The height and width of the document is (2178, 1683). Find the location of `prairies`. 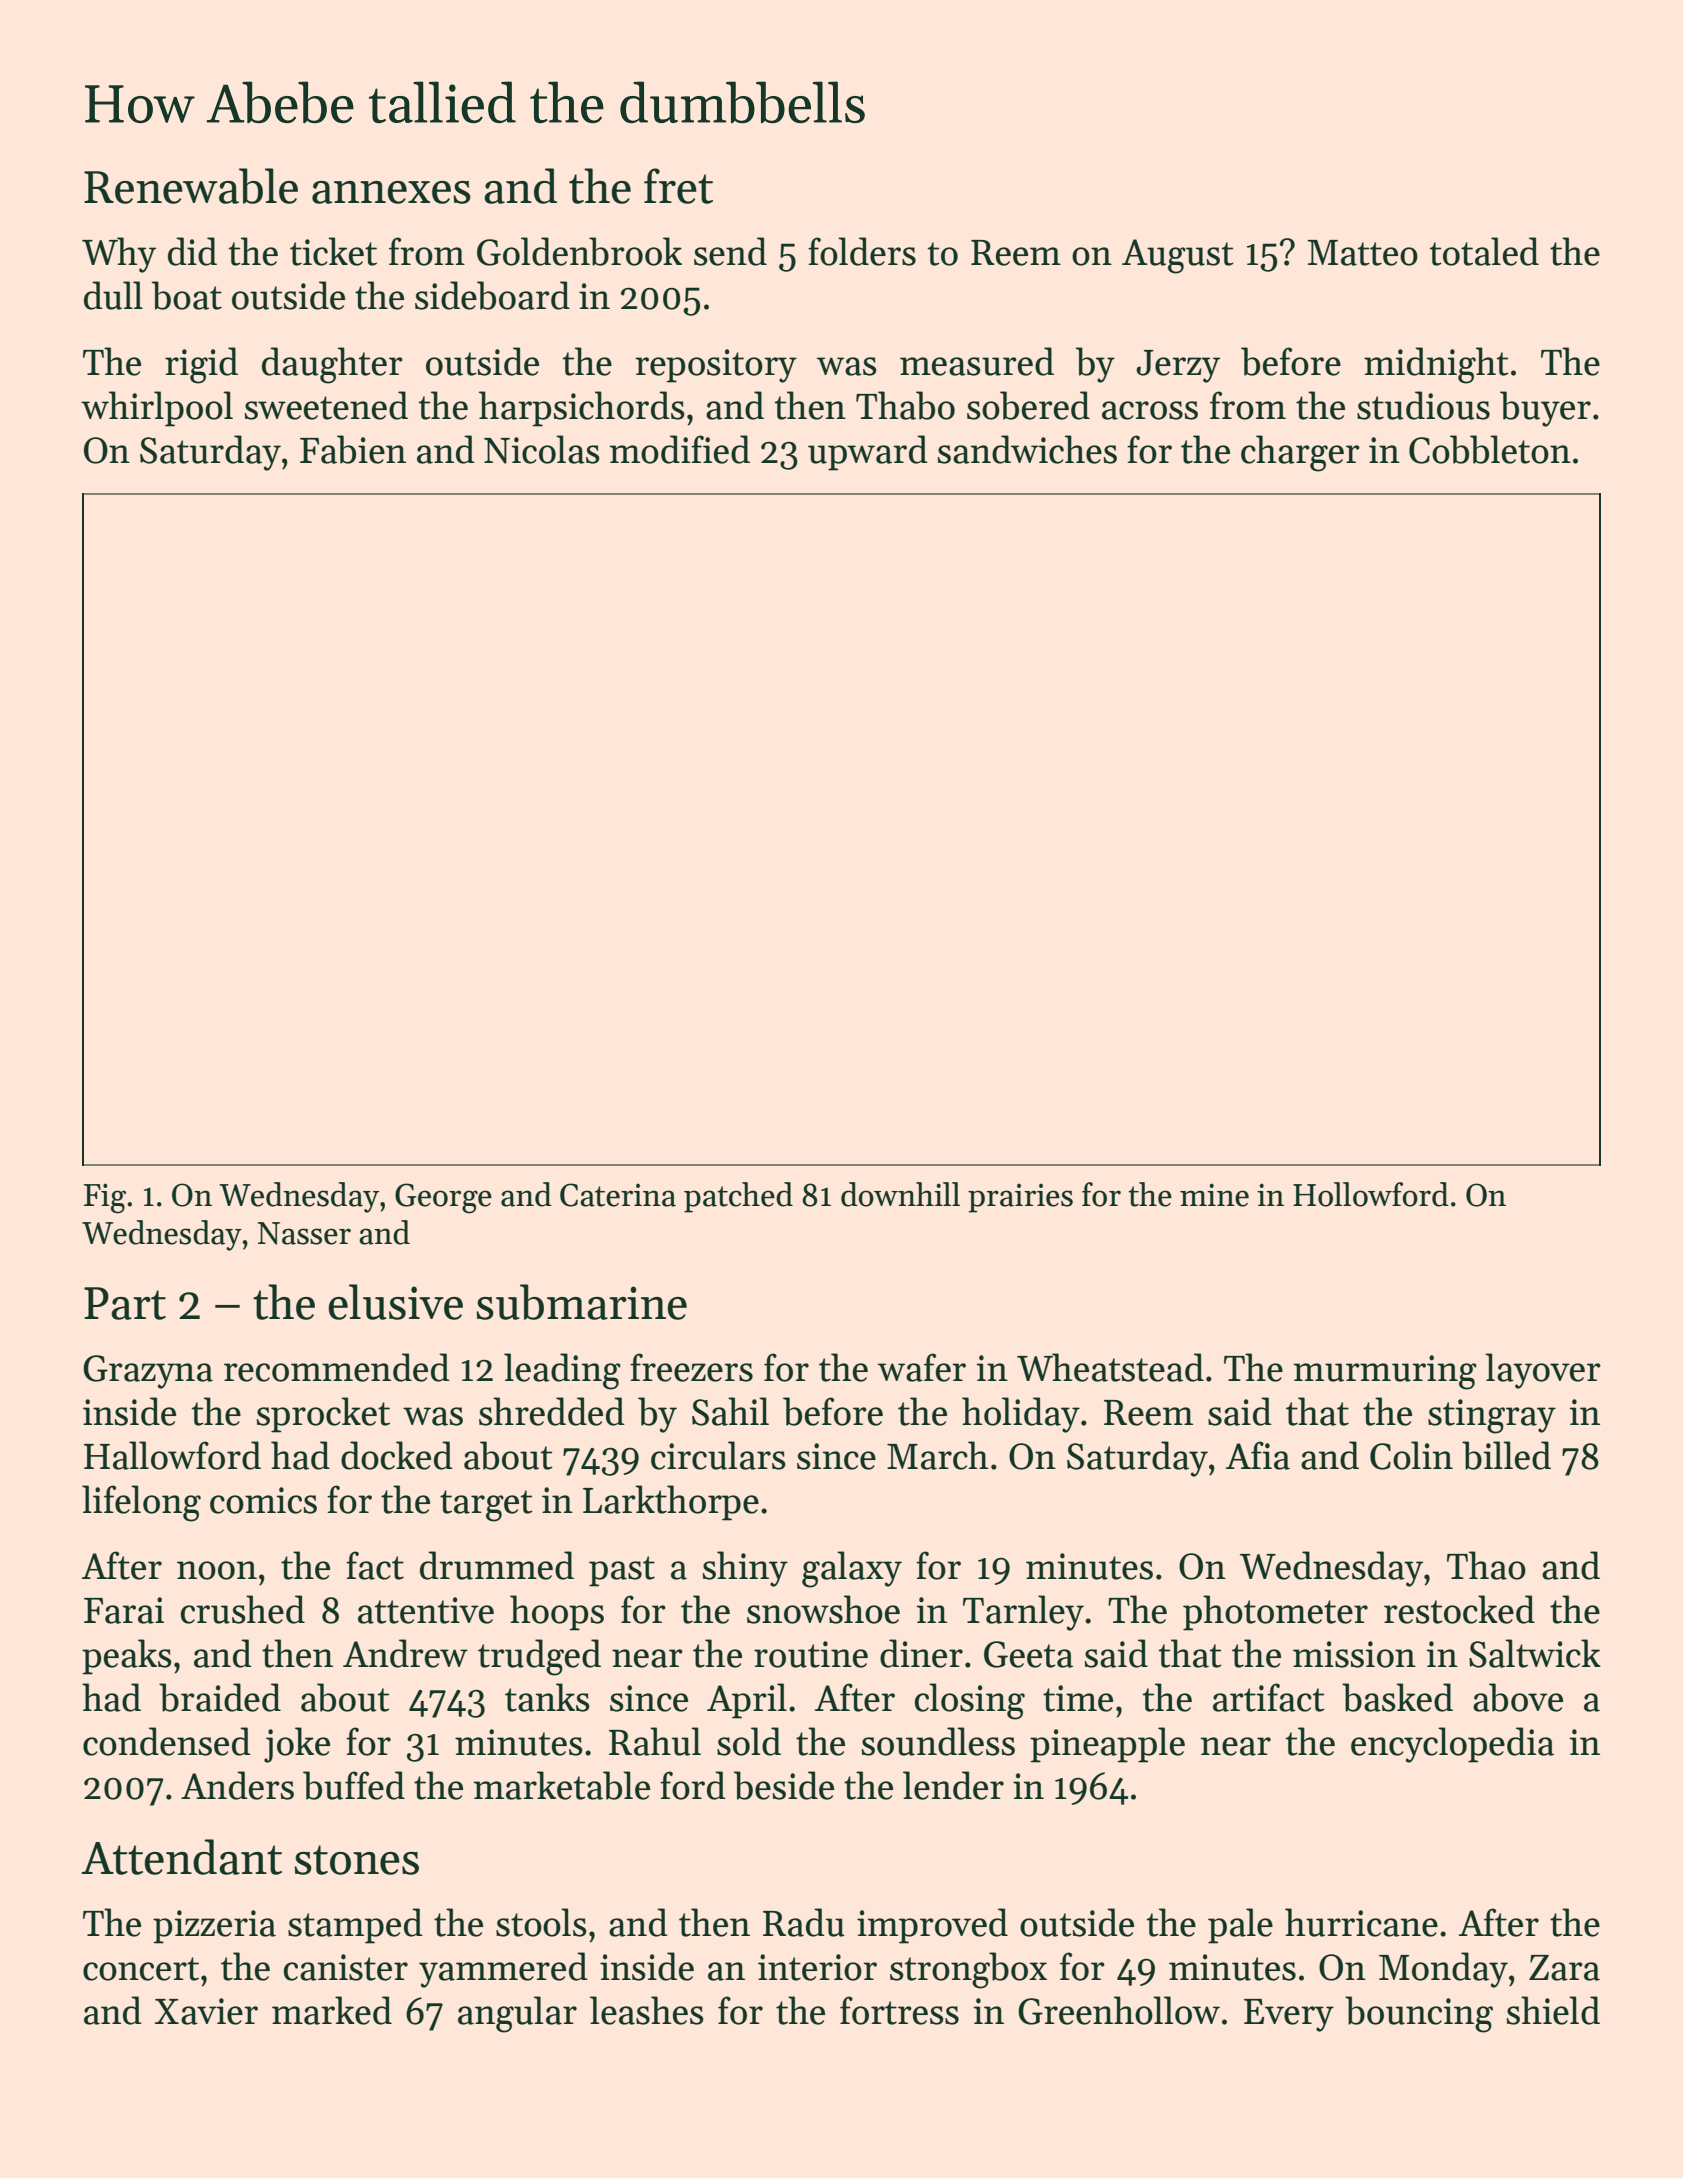

prairies is located at coordinates (1020, 1198).
